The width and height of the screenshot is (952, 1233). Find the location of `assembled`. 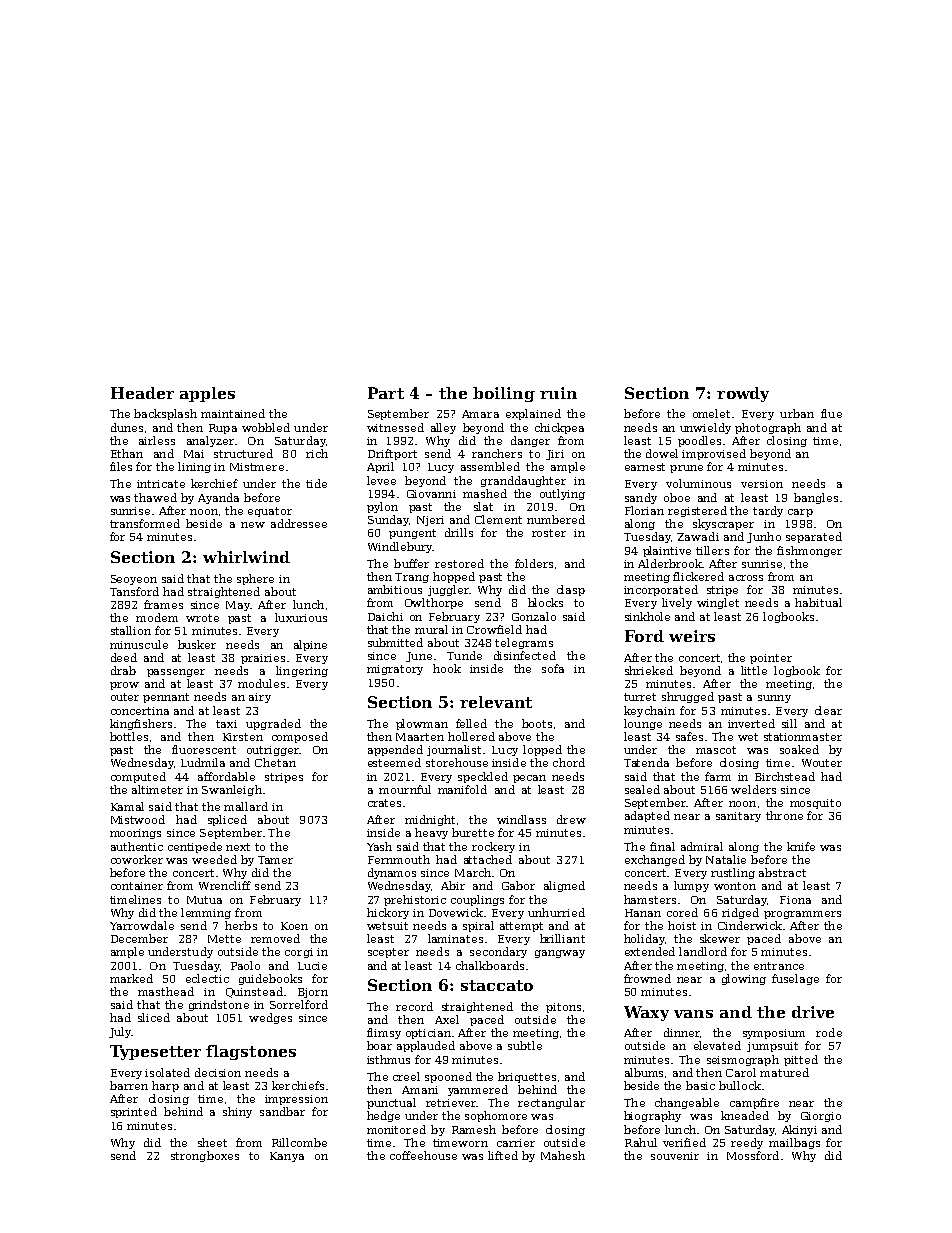

assembled is located at coordinates (490, 466).
